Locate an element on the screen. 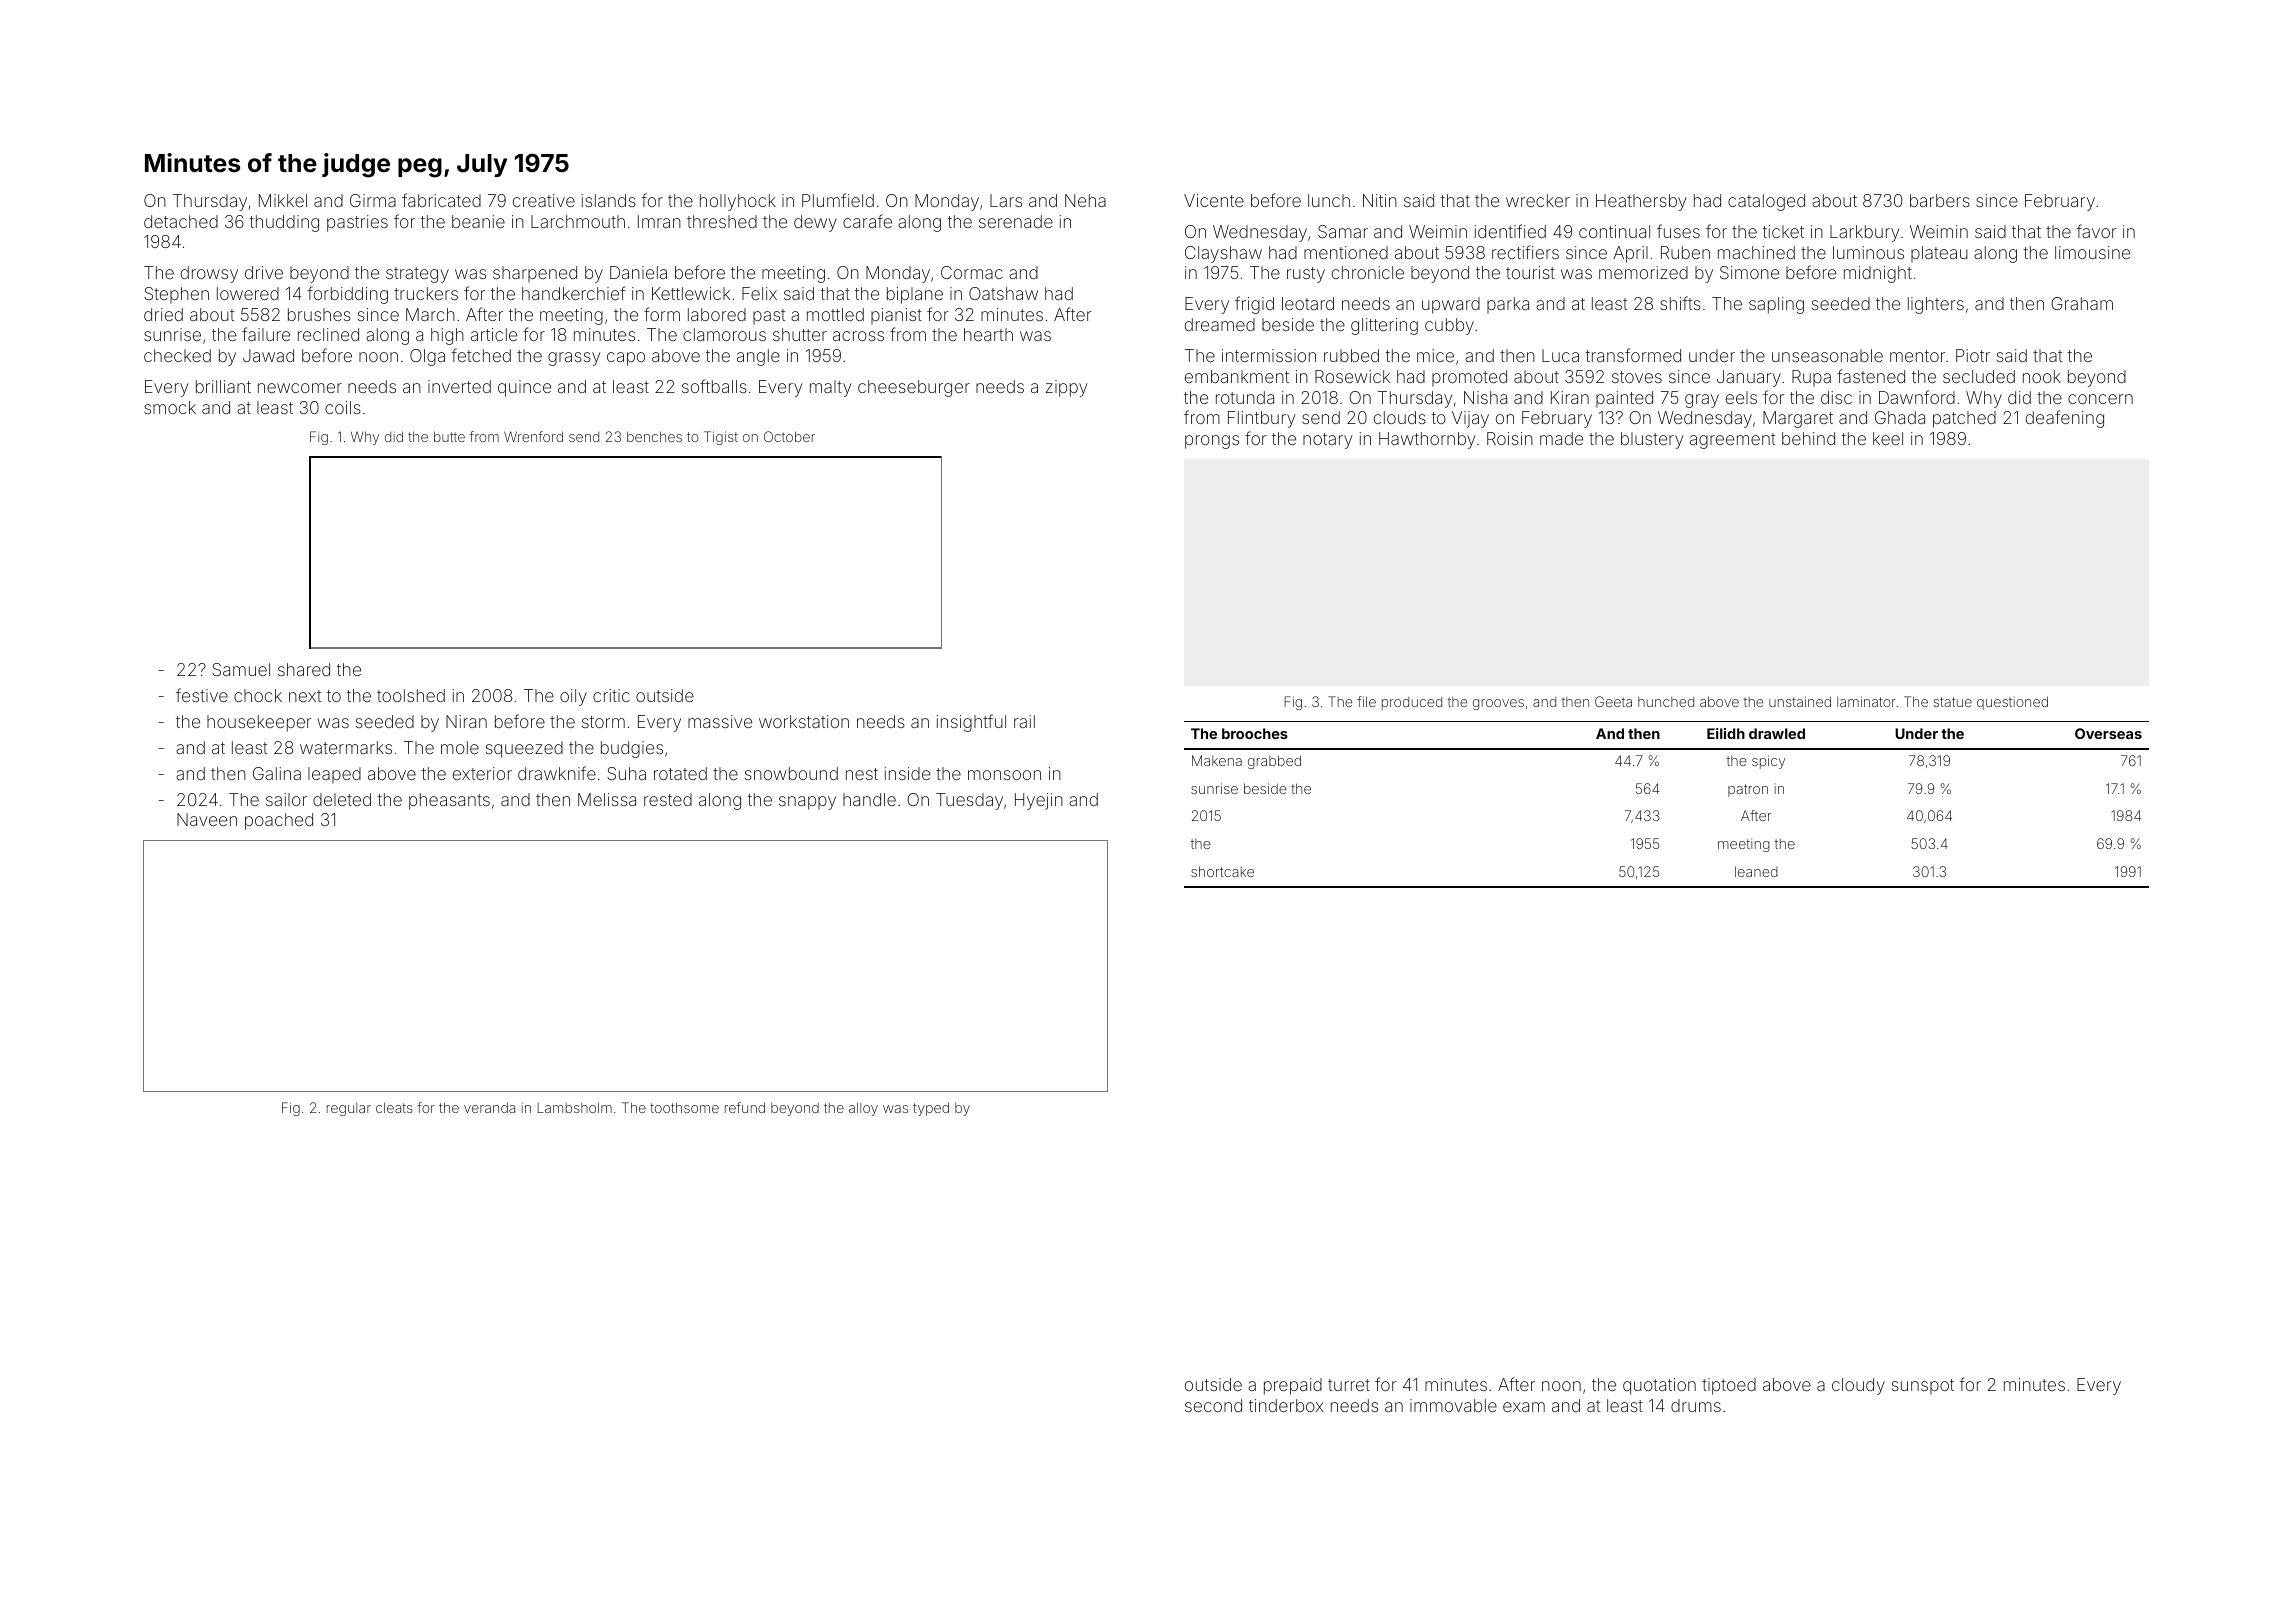 The width and height of the screenshot is (2292, 1620). questioned is located at coordinates (2012, 703).
